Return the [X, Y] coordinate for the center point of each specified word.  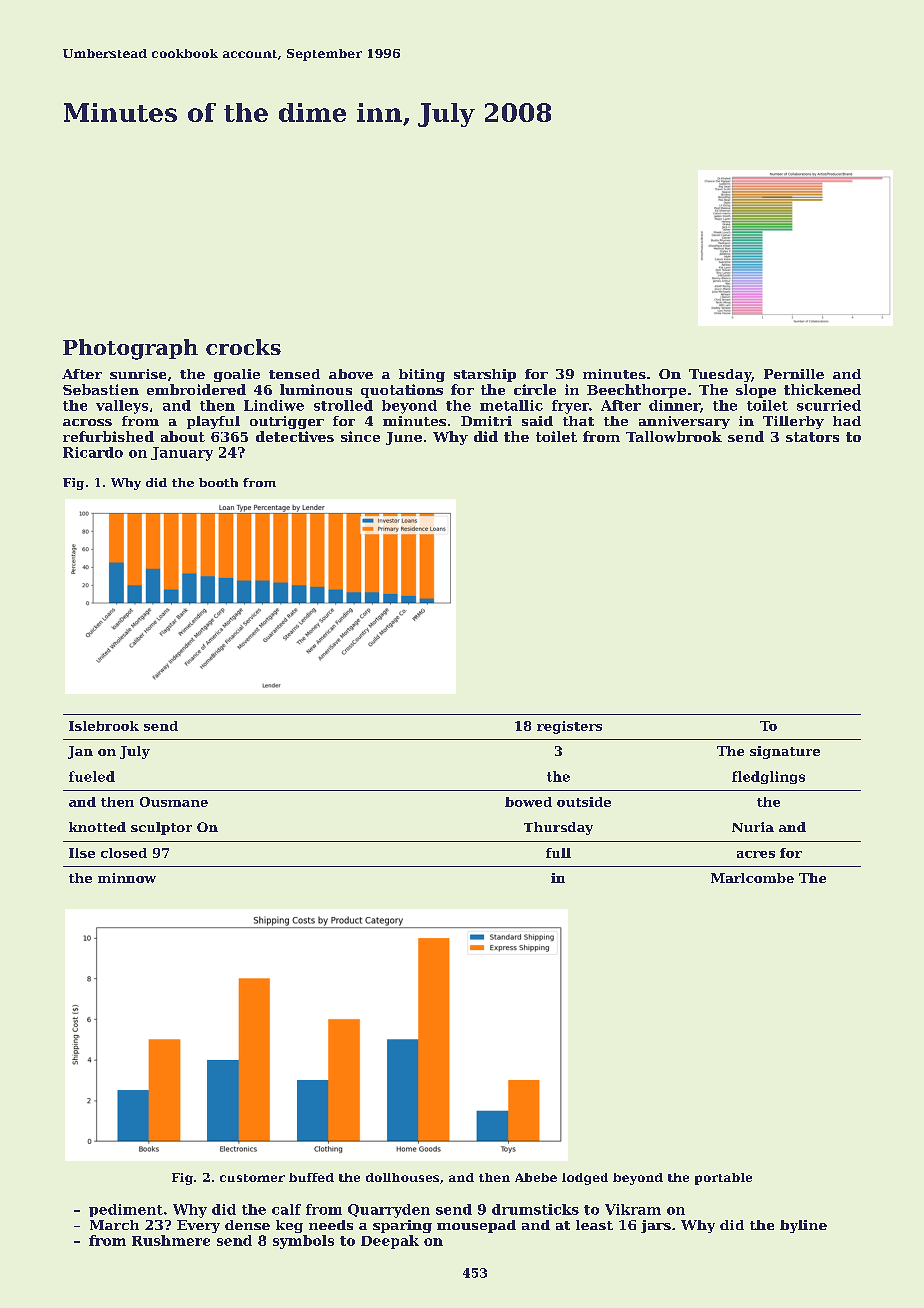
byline [803, 1226]
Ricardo [93, 452]
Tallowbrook [674, 436]
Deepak [390, 1242]
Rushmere [171, 1240]
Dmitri [486, 421]
